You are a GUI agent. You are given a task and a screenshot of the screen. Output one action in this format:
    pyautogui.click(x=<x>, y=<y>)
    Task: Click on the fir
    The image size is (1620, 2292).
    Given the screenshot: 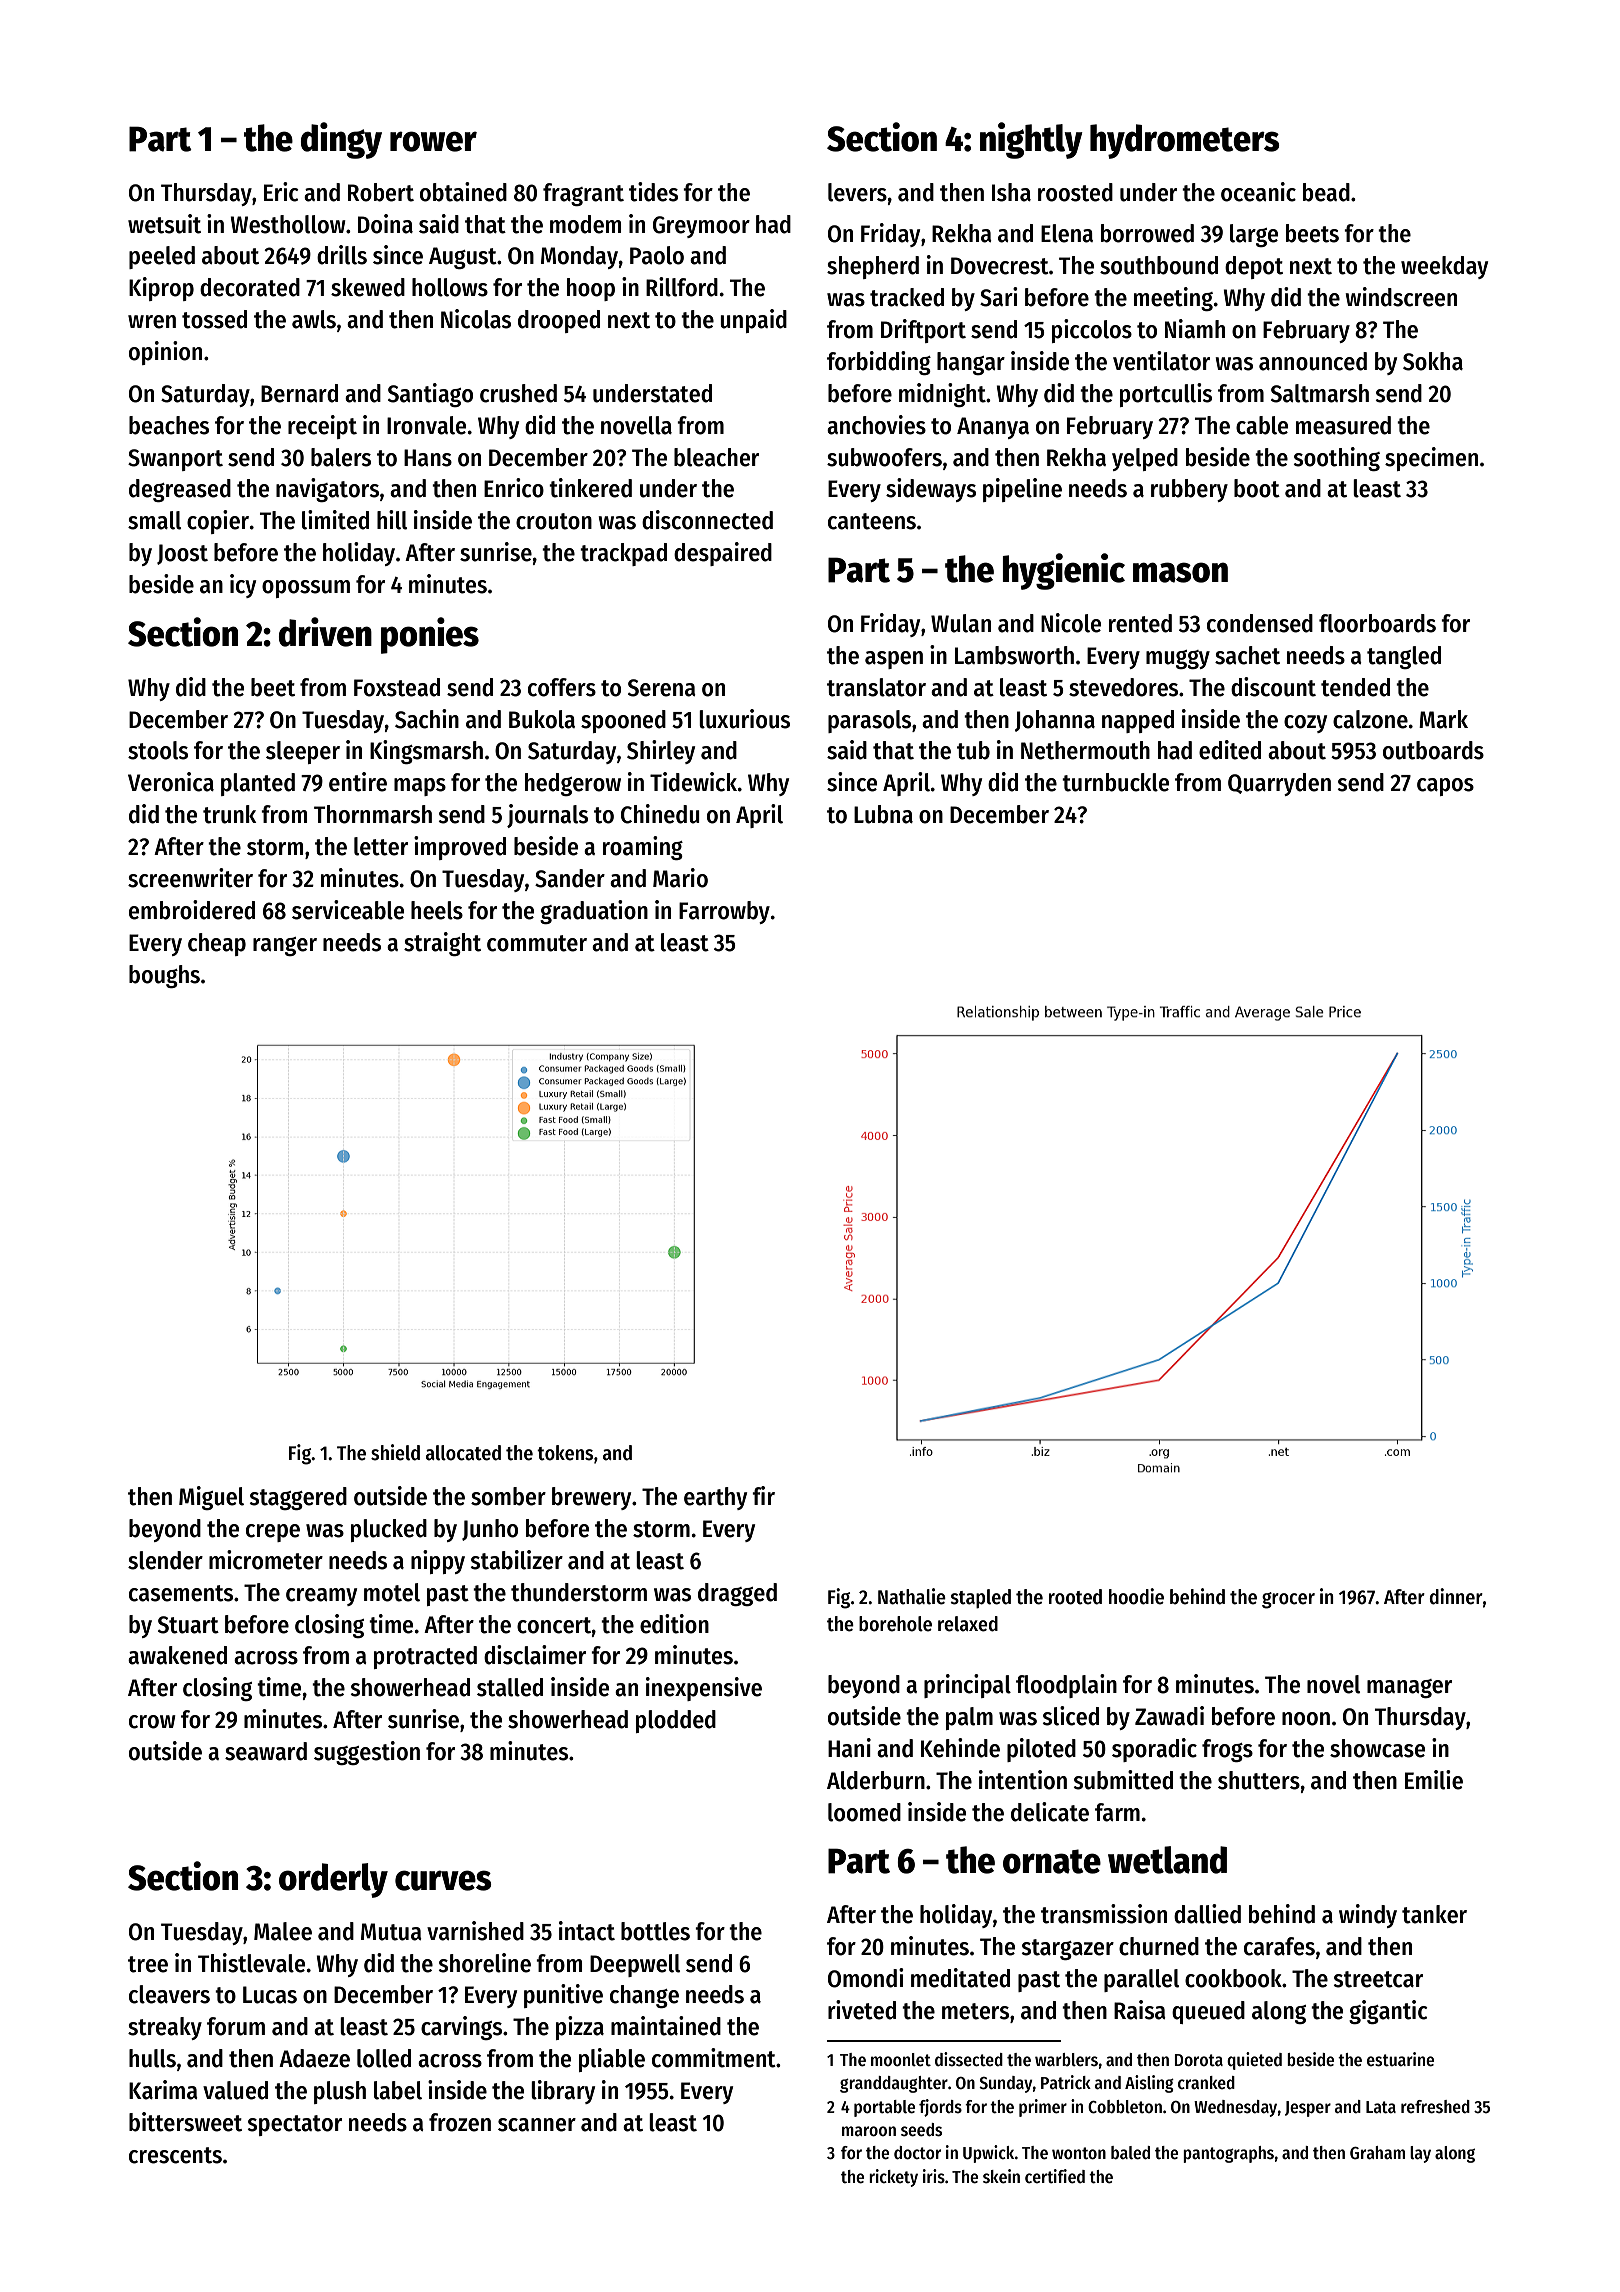 What is the action you would take?
    pyautogui.click(x=763, y=1495)
